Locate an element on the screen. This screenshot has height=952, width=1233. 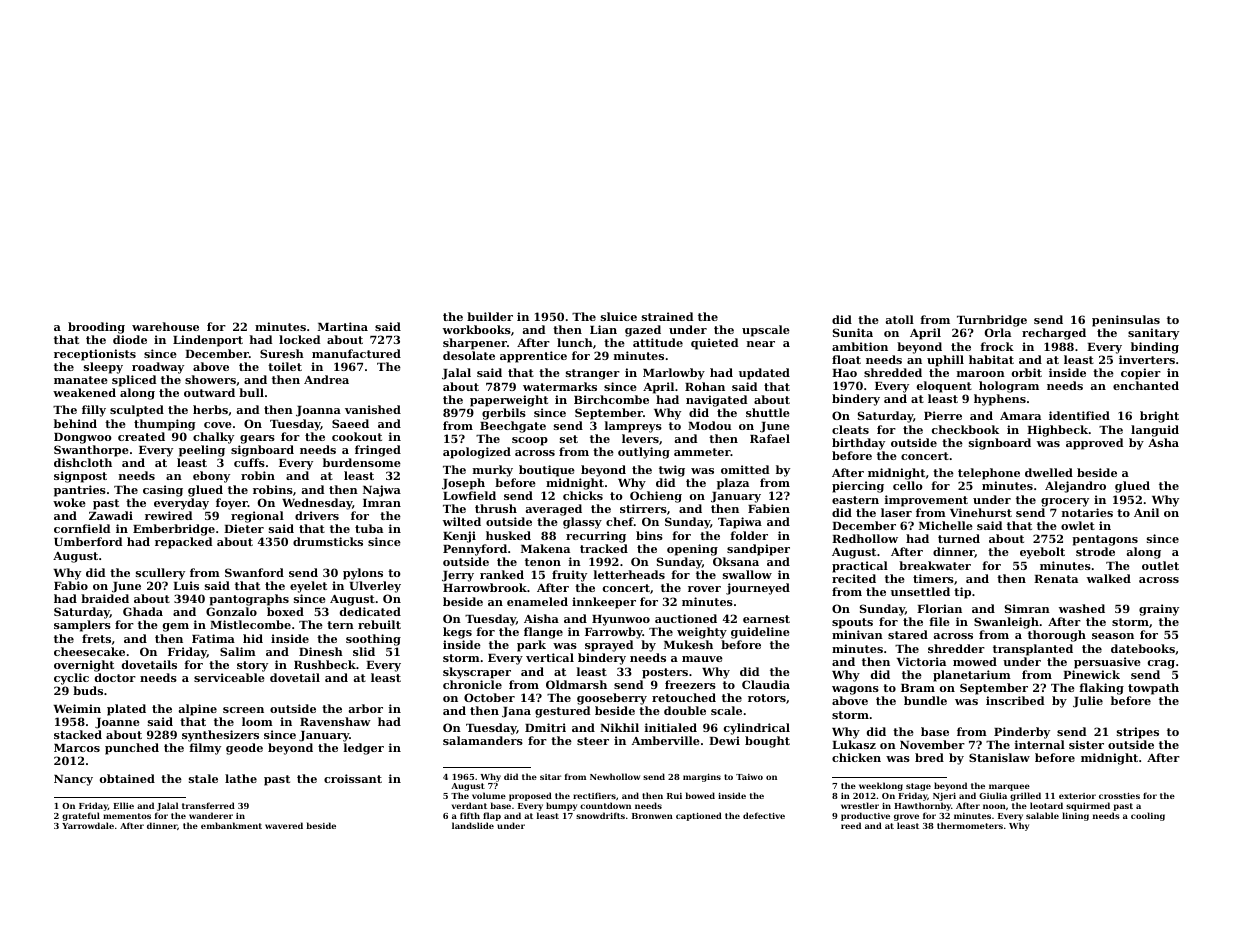
inscribed is located at coordinates (1015, 700).
